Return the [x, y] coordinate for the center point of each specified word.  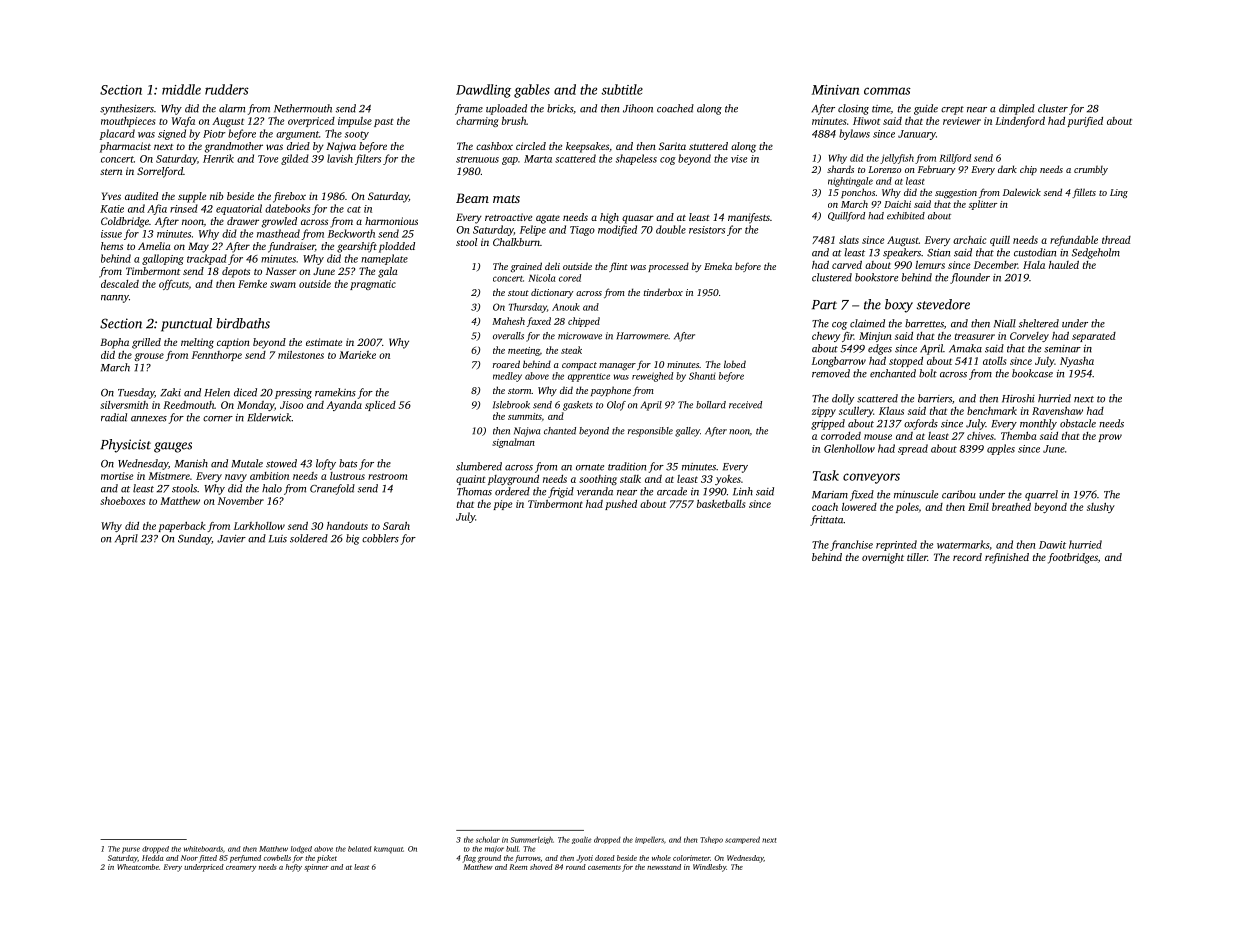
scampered [742, 840]
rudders [227, 89]
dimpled [1017, 109]
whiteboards [203, 849]
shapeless [636, 159]
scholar [488, 839]
